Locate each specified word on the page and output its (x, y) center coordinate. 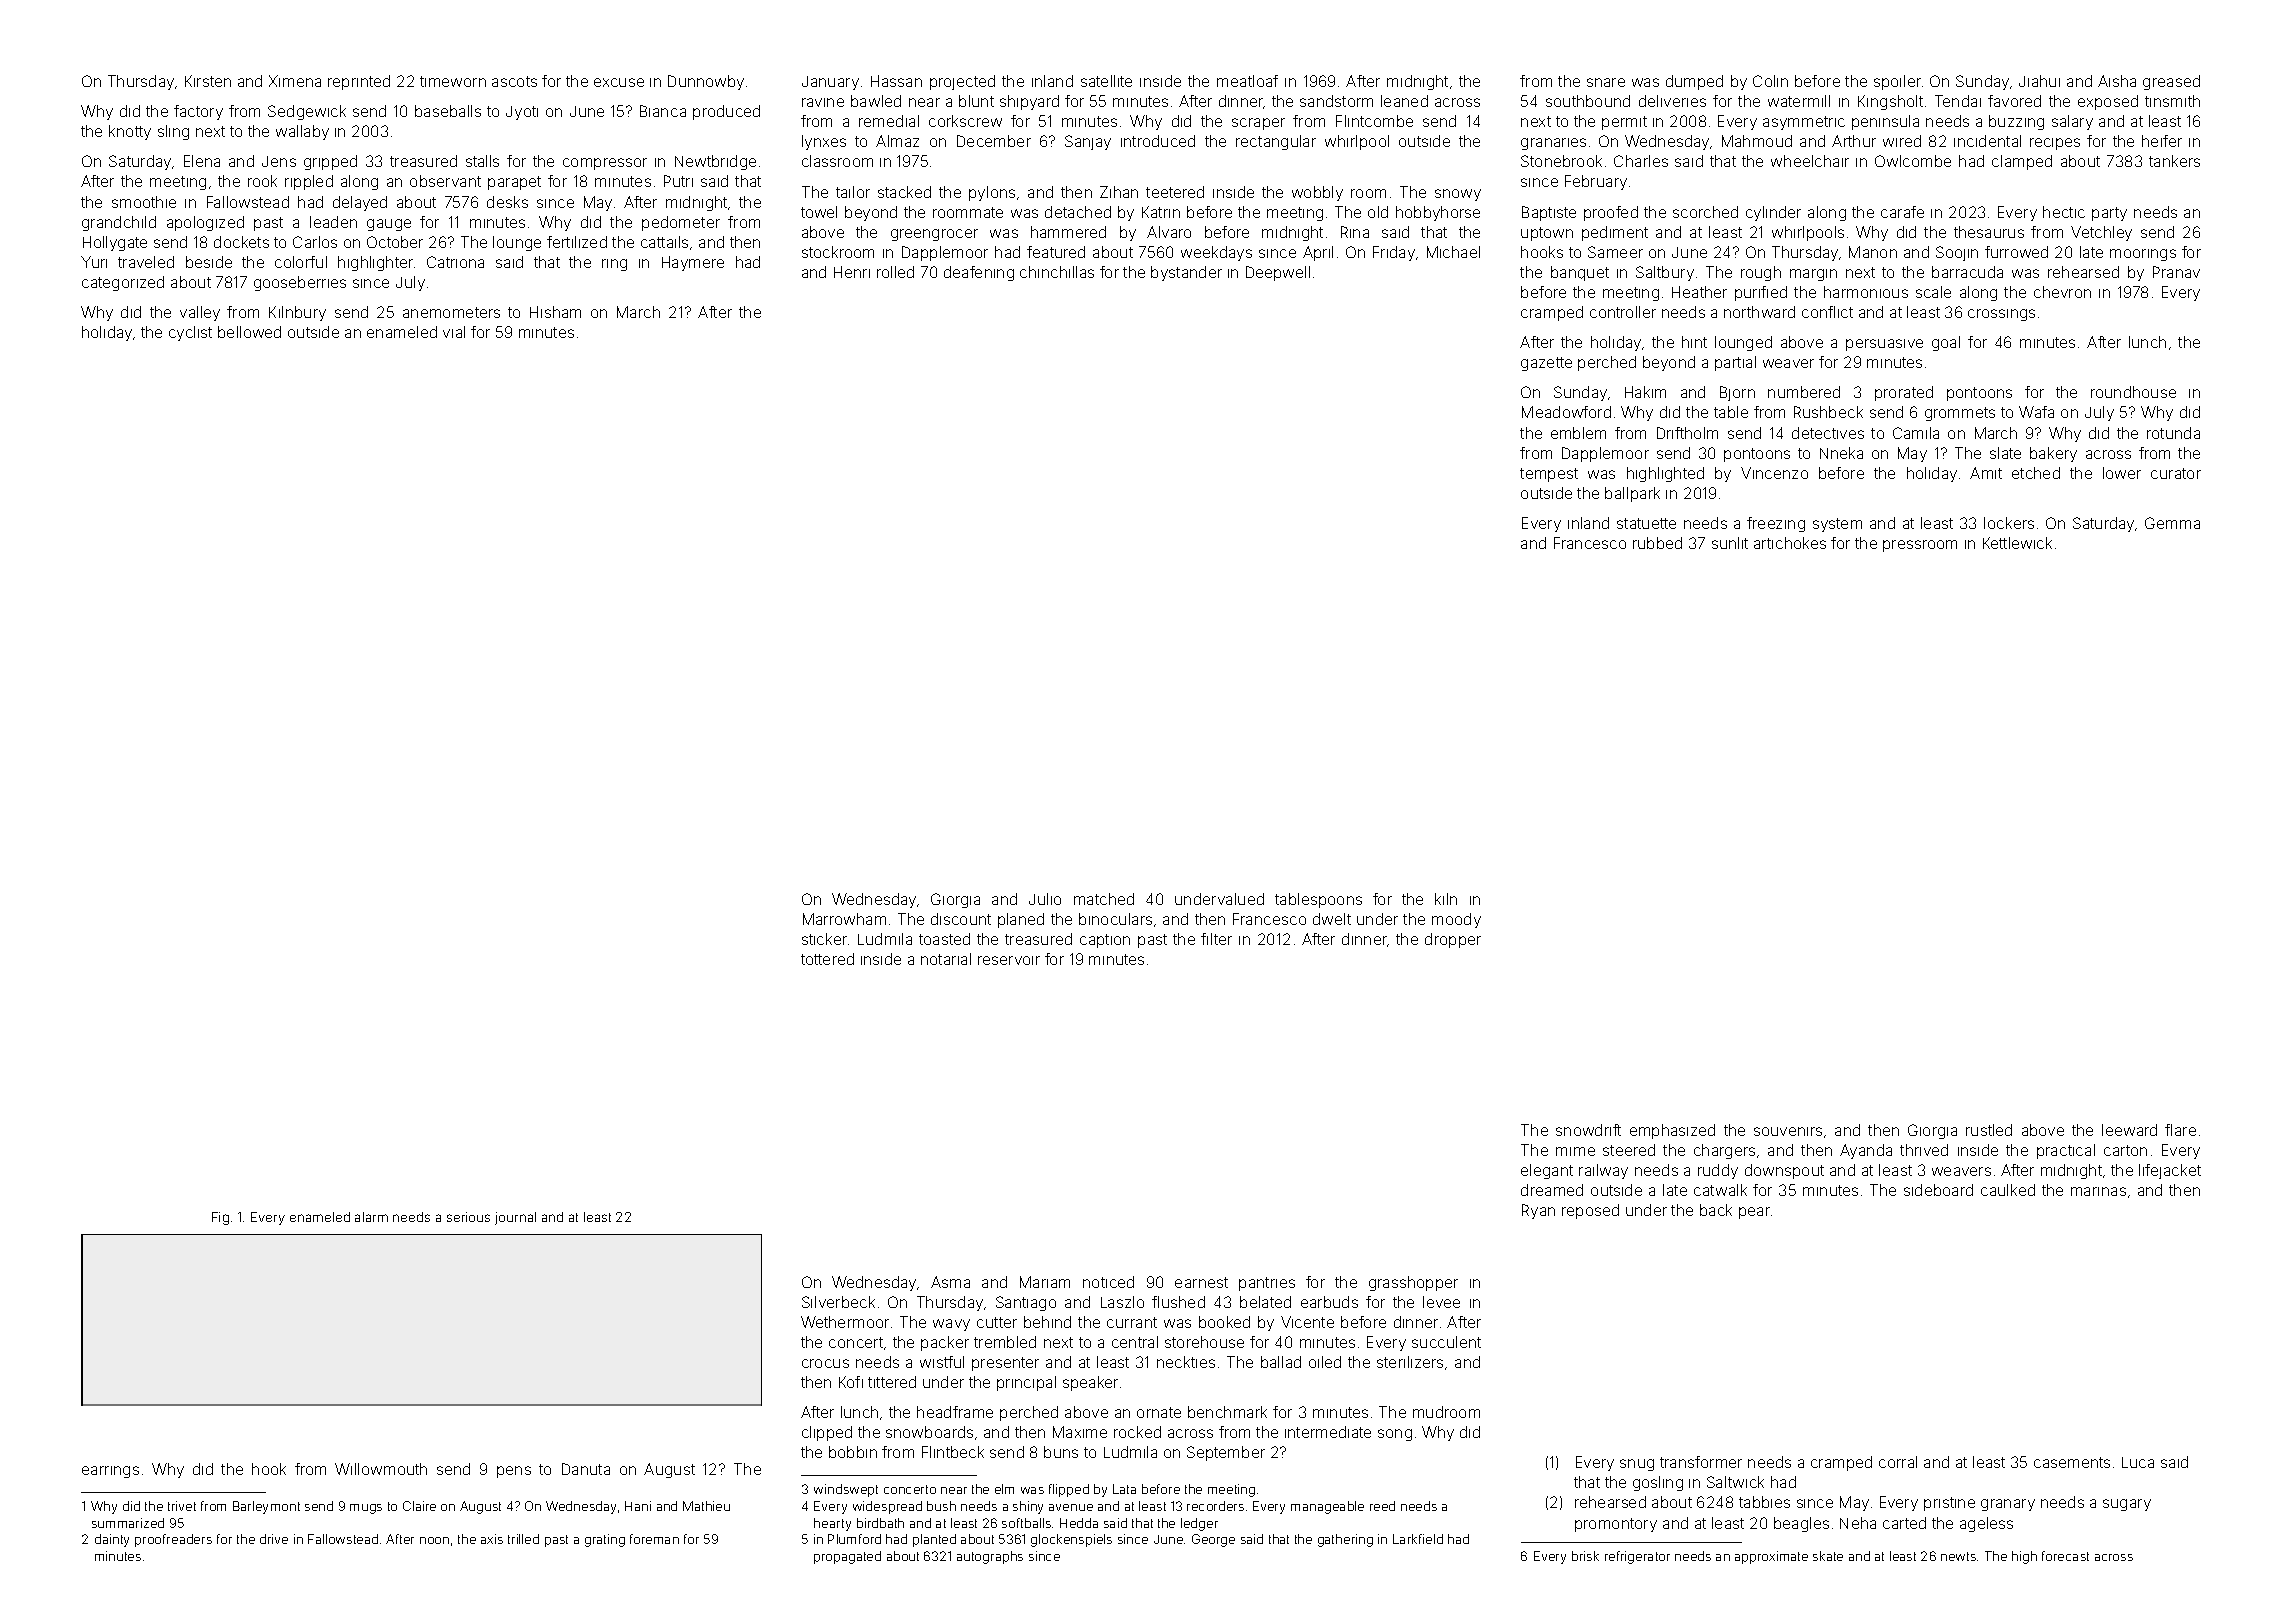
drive (274, 1539)
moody (1456, 920)
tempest (1549, 475)
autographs (990, 1557)
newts (1958, 1556)
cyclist (190, 333)
